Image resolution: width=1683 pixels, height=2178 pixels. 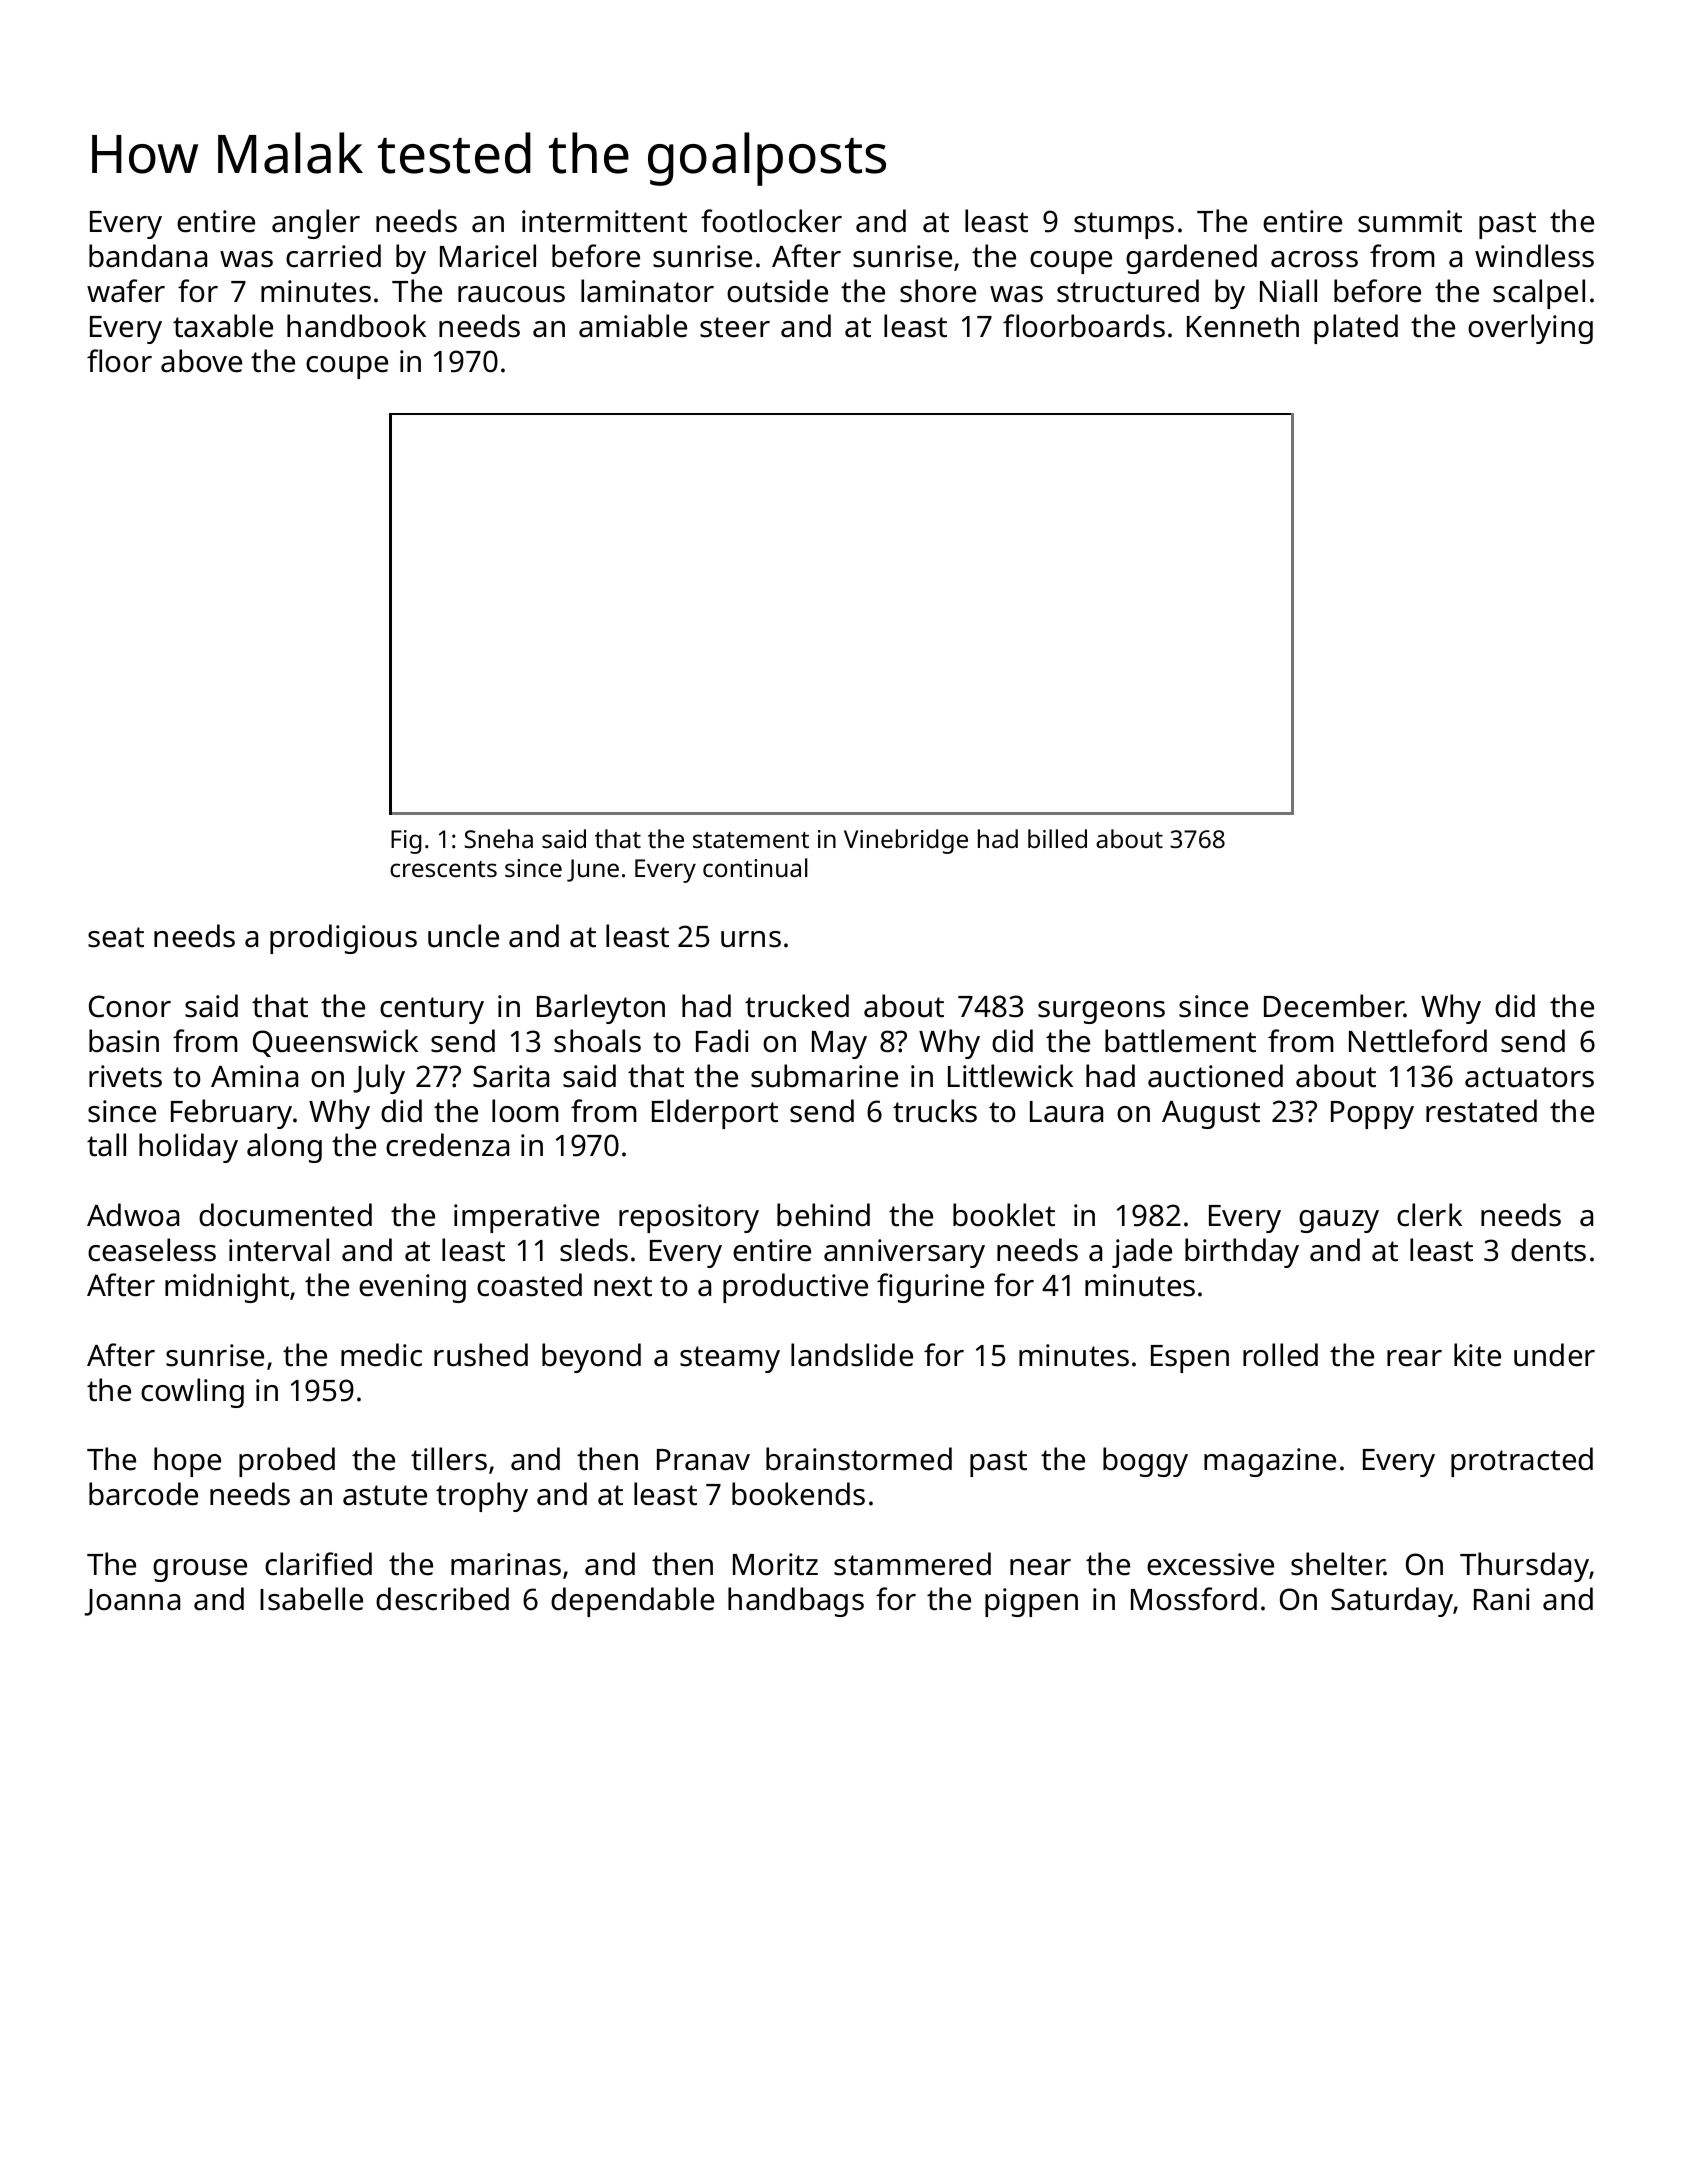 What do you see at coordinates (130, 1006) in the screenshot?
I see `Conor` at bounding box center [130, 1006].
